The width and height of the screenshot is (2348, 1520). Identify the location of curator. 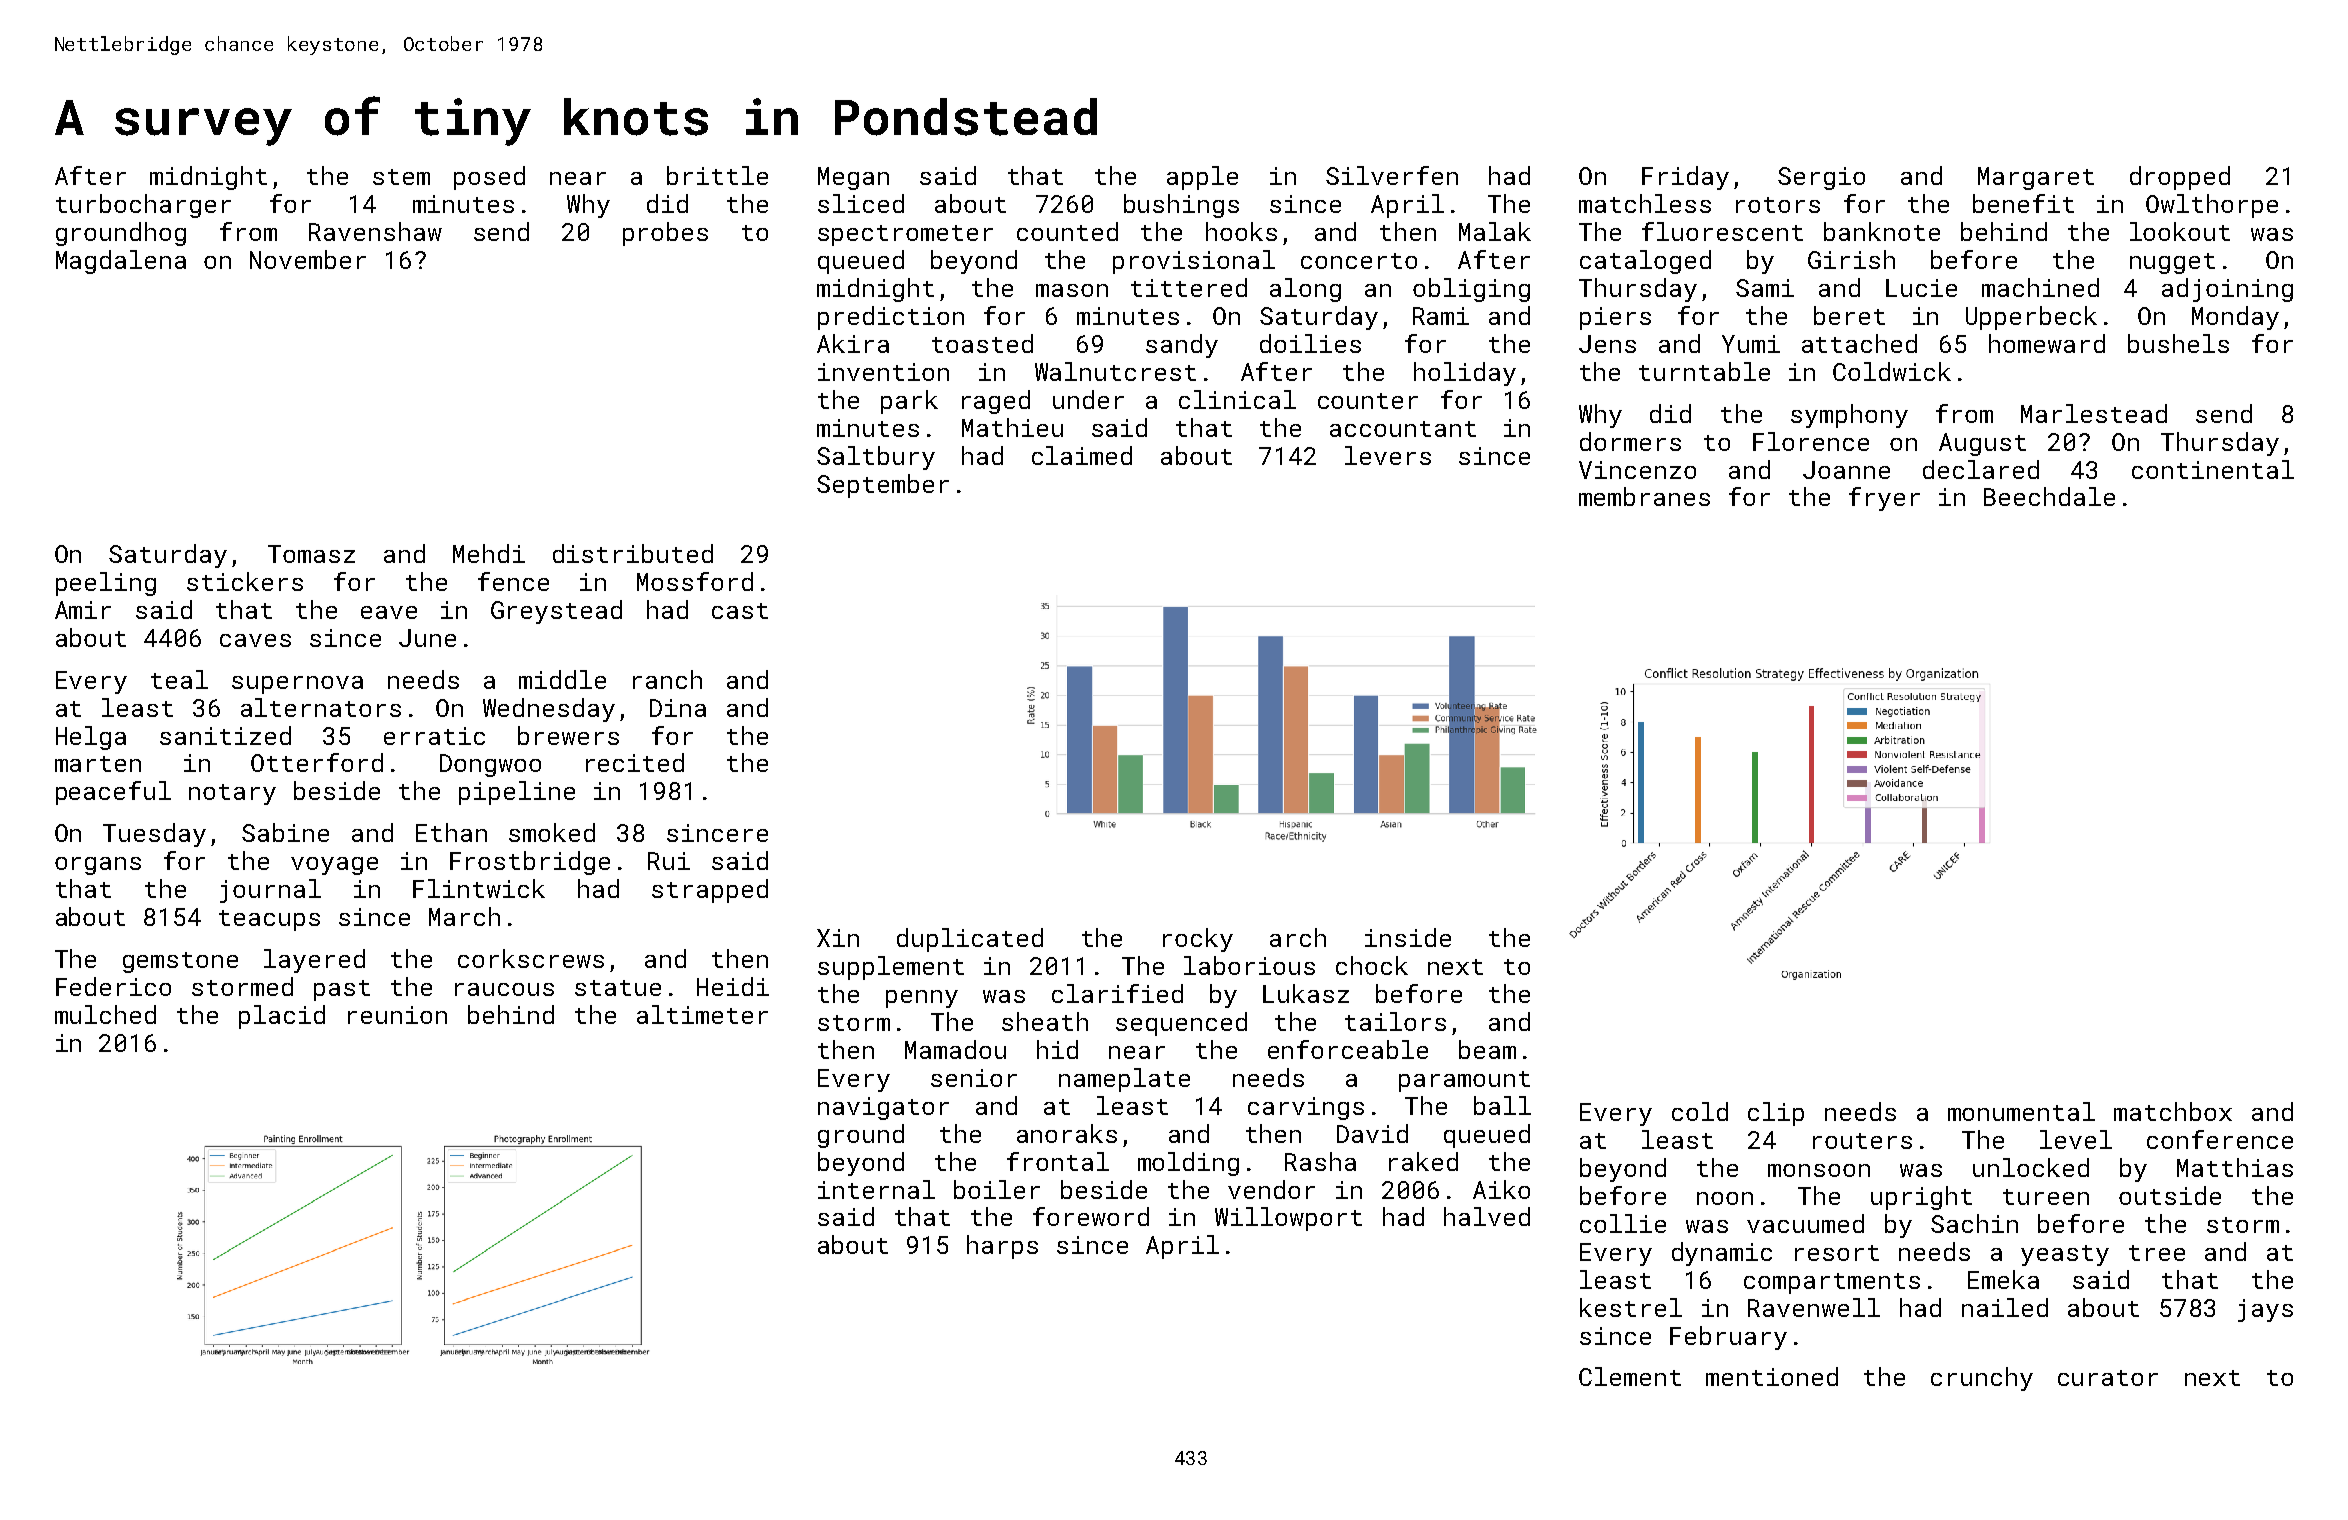
(2108, 1378).
